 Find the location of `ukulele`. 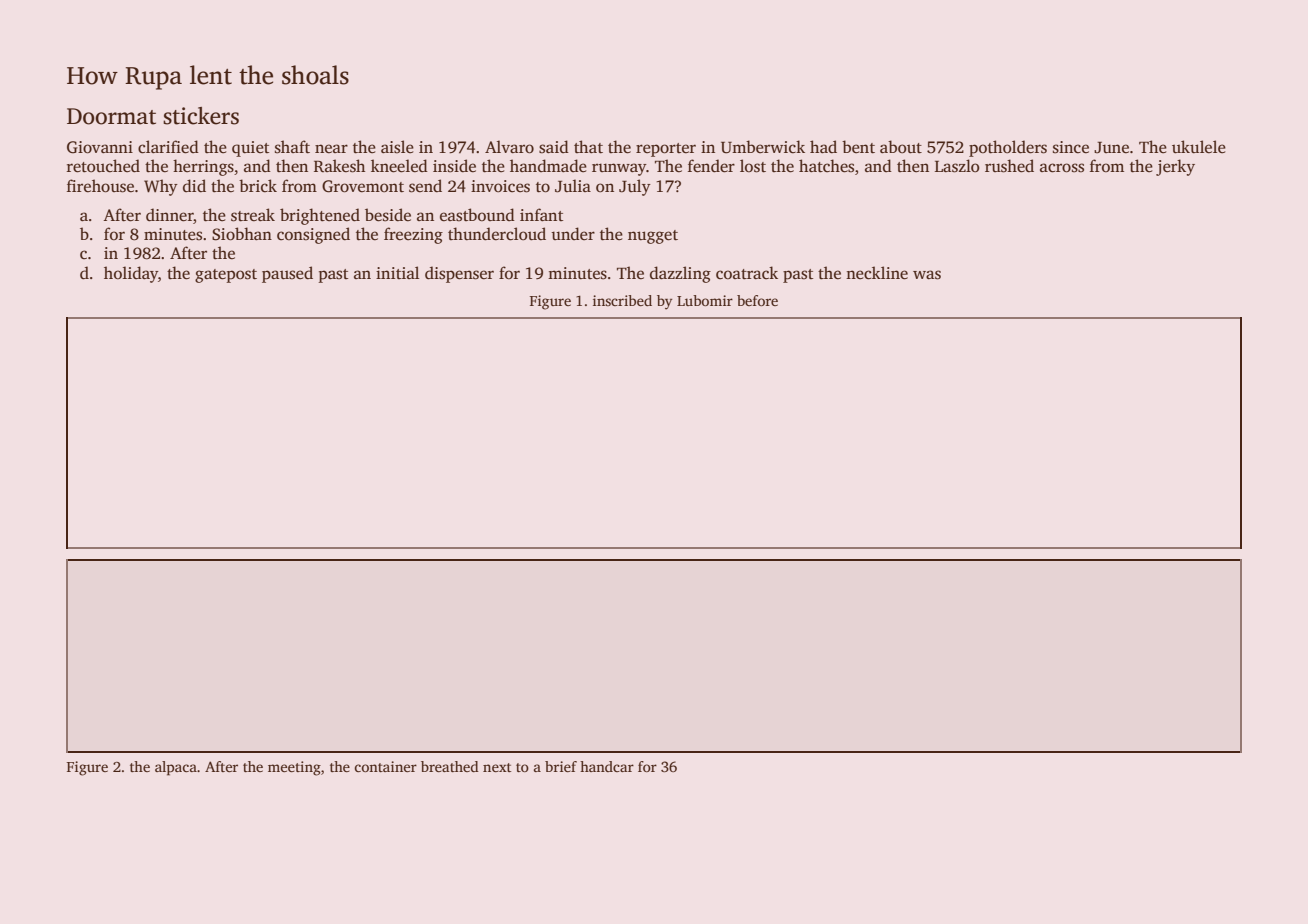

ukulele is located at coordinates (1199, 147).
